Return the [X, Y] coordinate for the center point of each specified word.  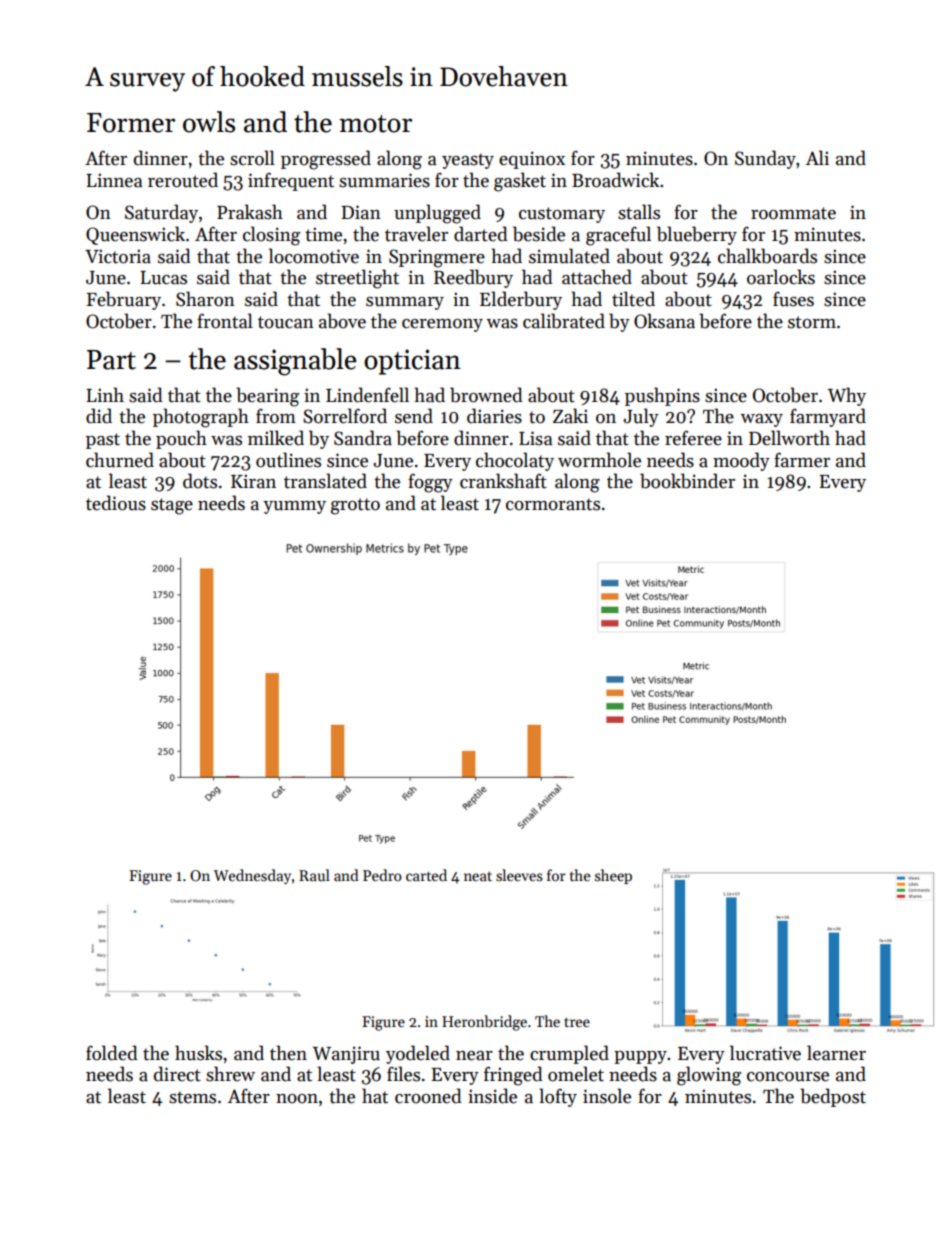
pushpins [662, 396]
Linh [105, 394]
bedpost [833, 1097]
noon [297, 1099]
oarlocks [781, 277]
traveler [416, 234]
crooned [428, 1096]
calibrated [564, 321]
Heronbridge [484, 1023]
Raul [314, 875]
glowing [709, 1076]
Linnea [114, 180]
